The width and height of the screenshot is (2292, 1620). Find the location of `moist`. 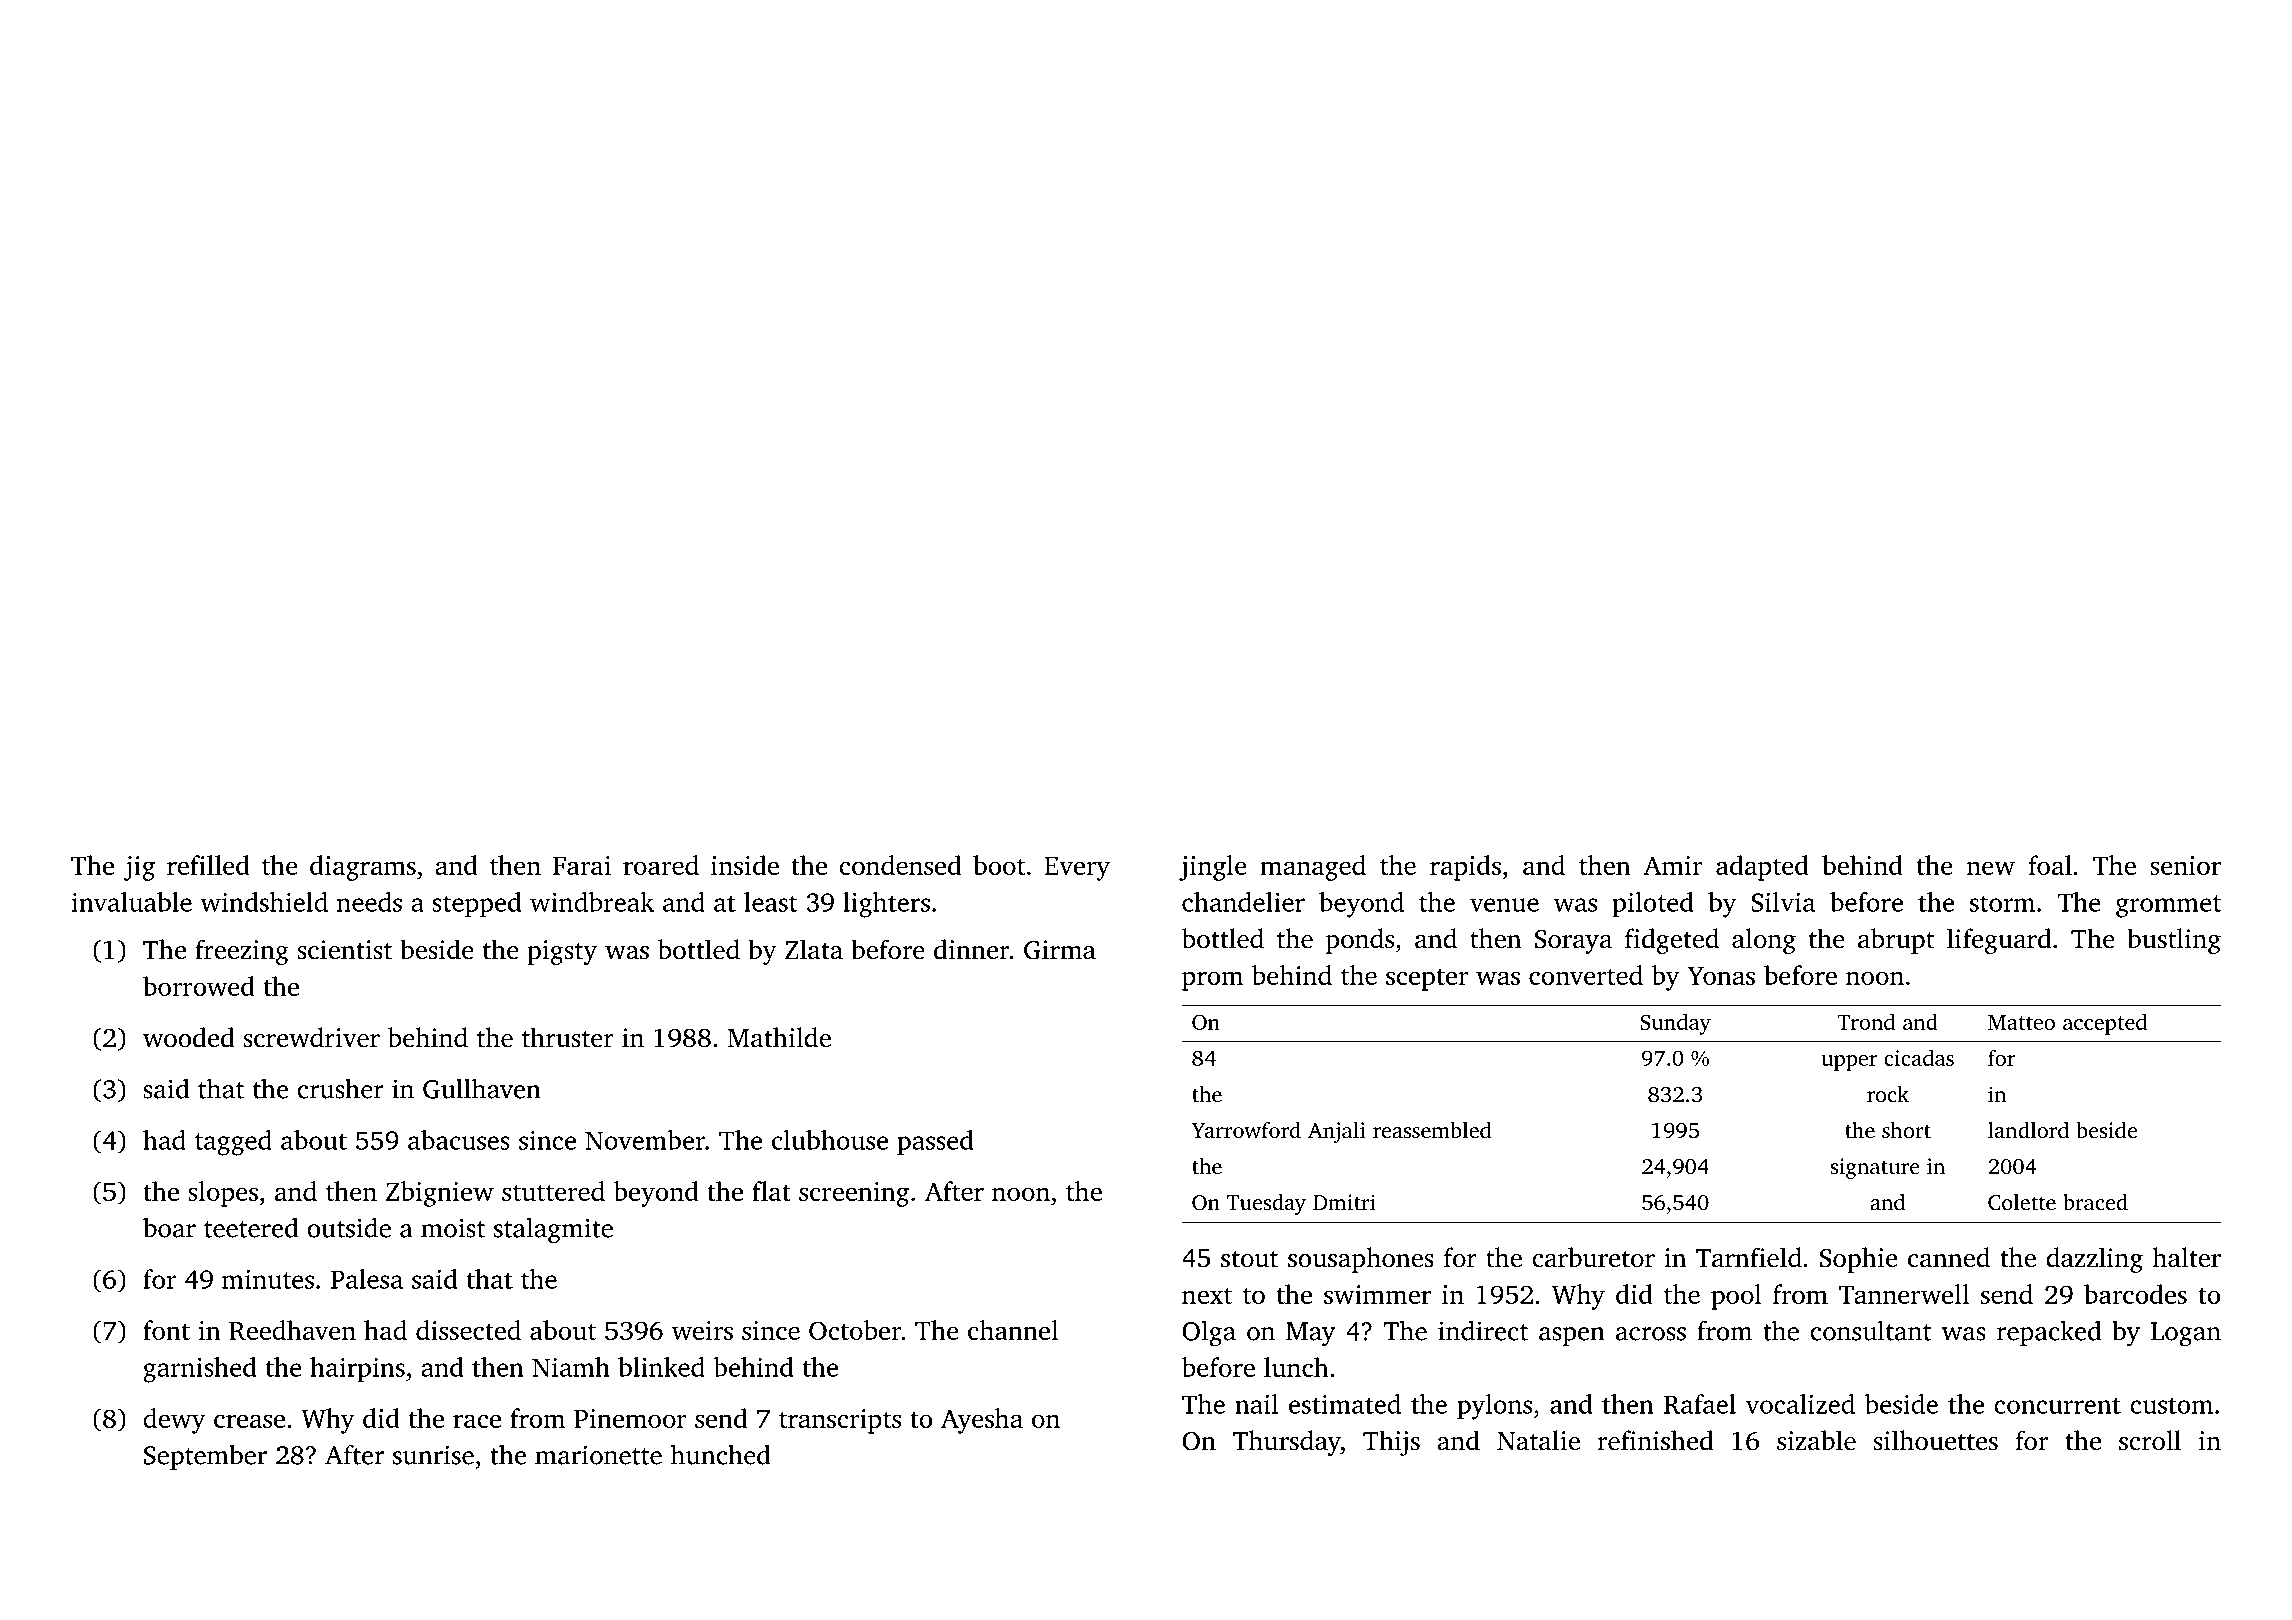

moist is located at coordinates (453, 1228).
